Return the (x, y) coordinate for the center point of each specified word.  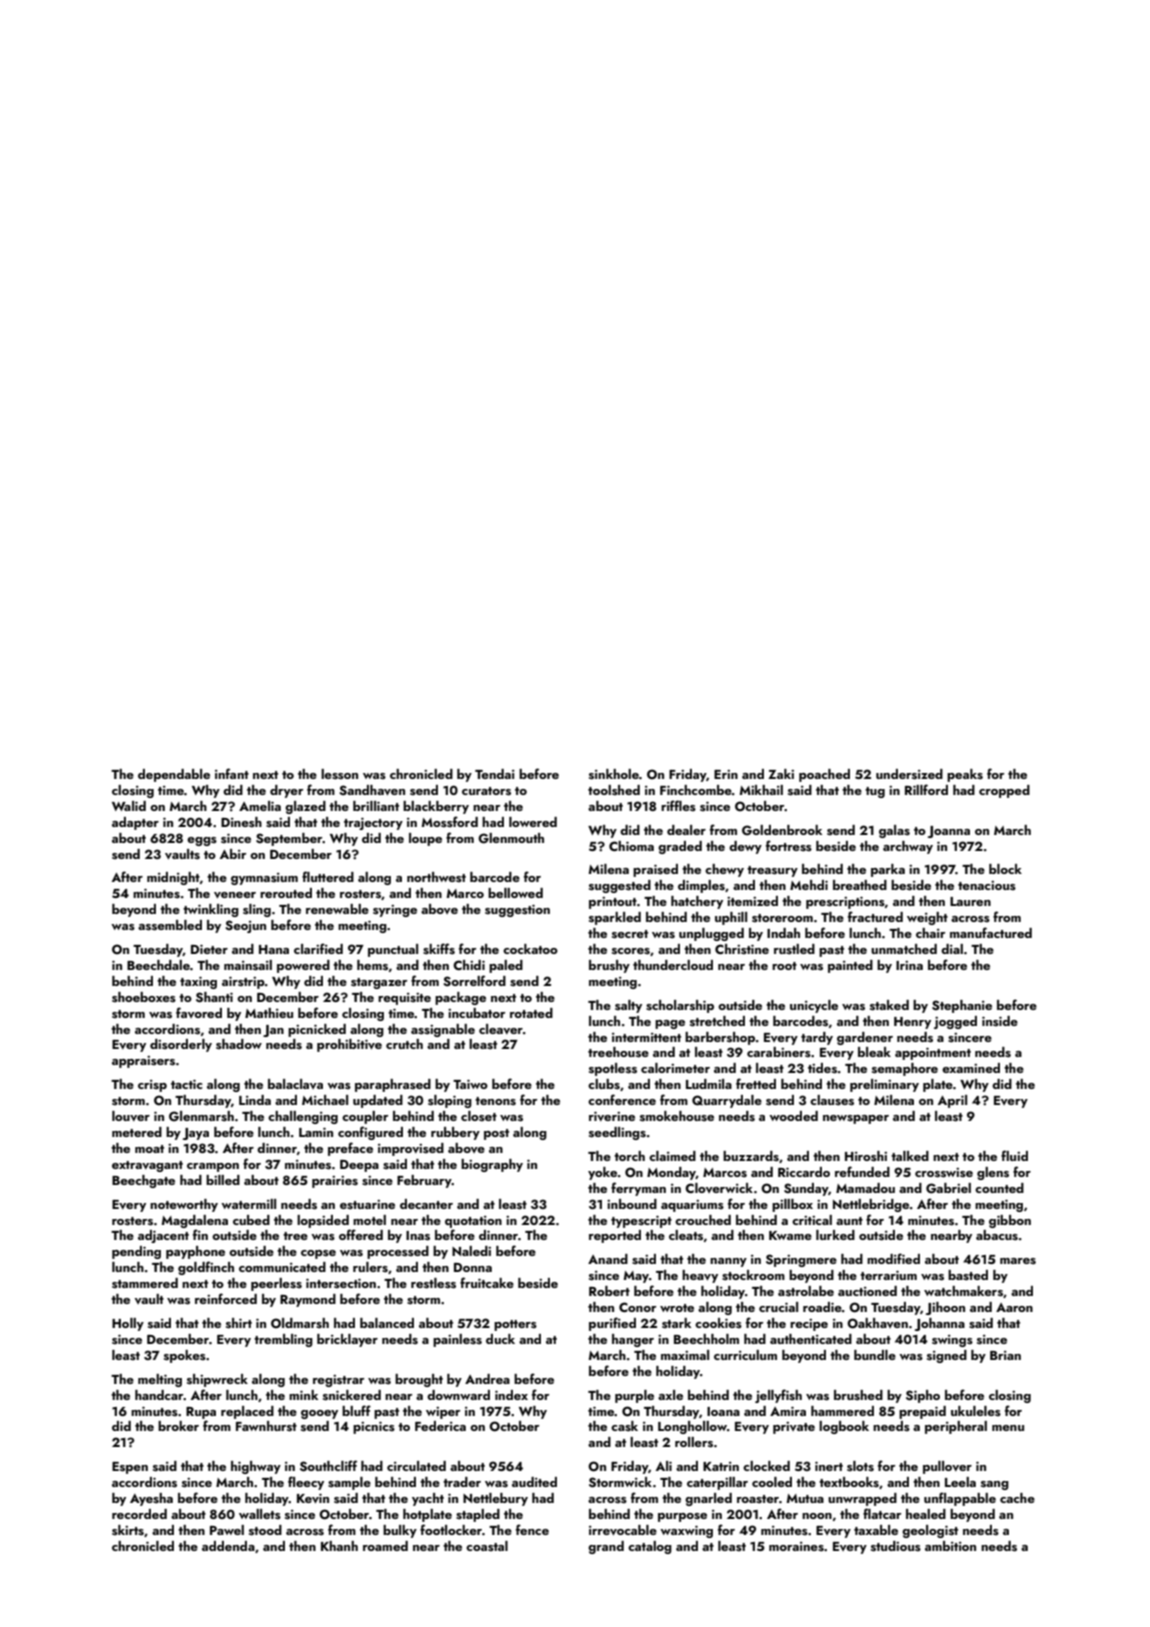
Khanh (339, 1546)
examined (971, 1068)
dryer (286, 791)
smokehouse (677, 1116)
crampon (213, 1167)
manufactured (991, 932)
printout (613, 903)
